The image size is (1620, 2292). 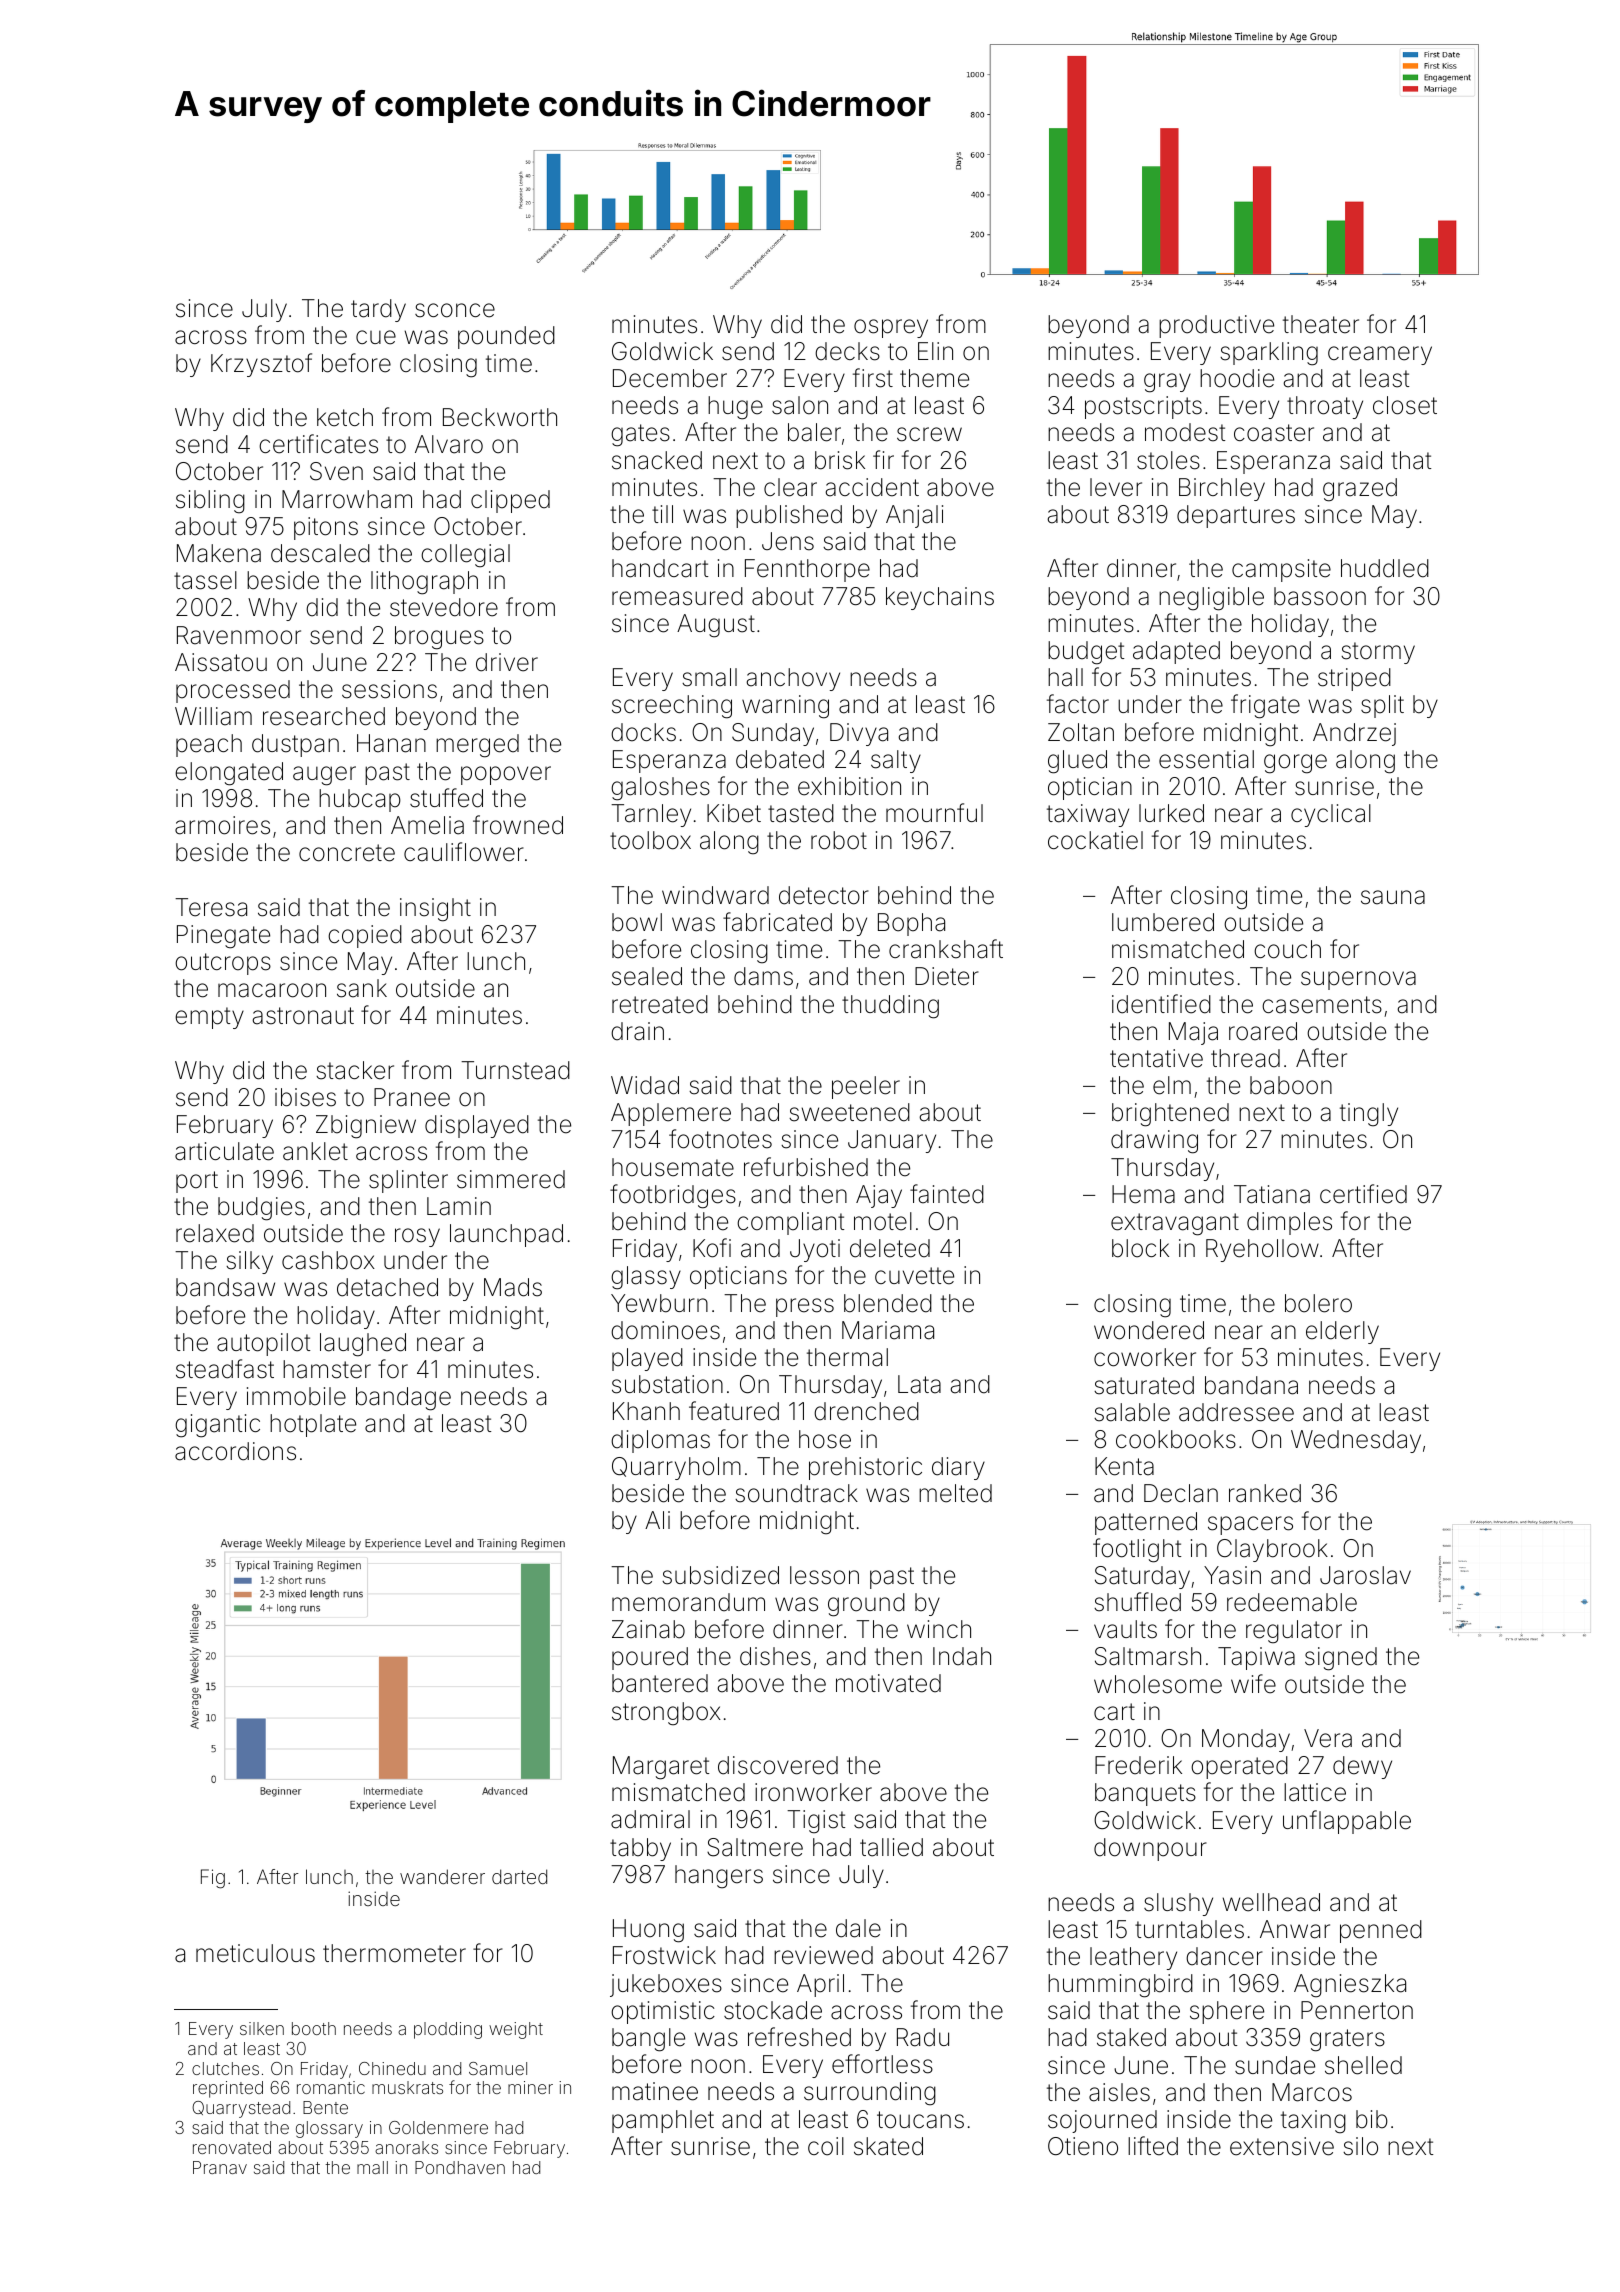 What do you see at coordinates (1360, 2146) in the screenshot?
I see `silo` at bounding box center [1360, 2146].
